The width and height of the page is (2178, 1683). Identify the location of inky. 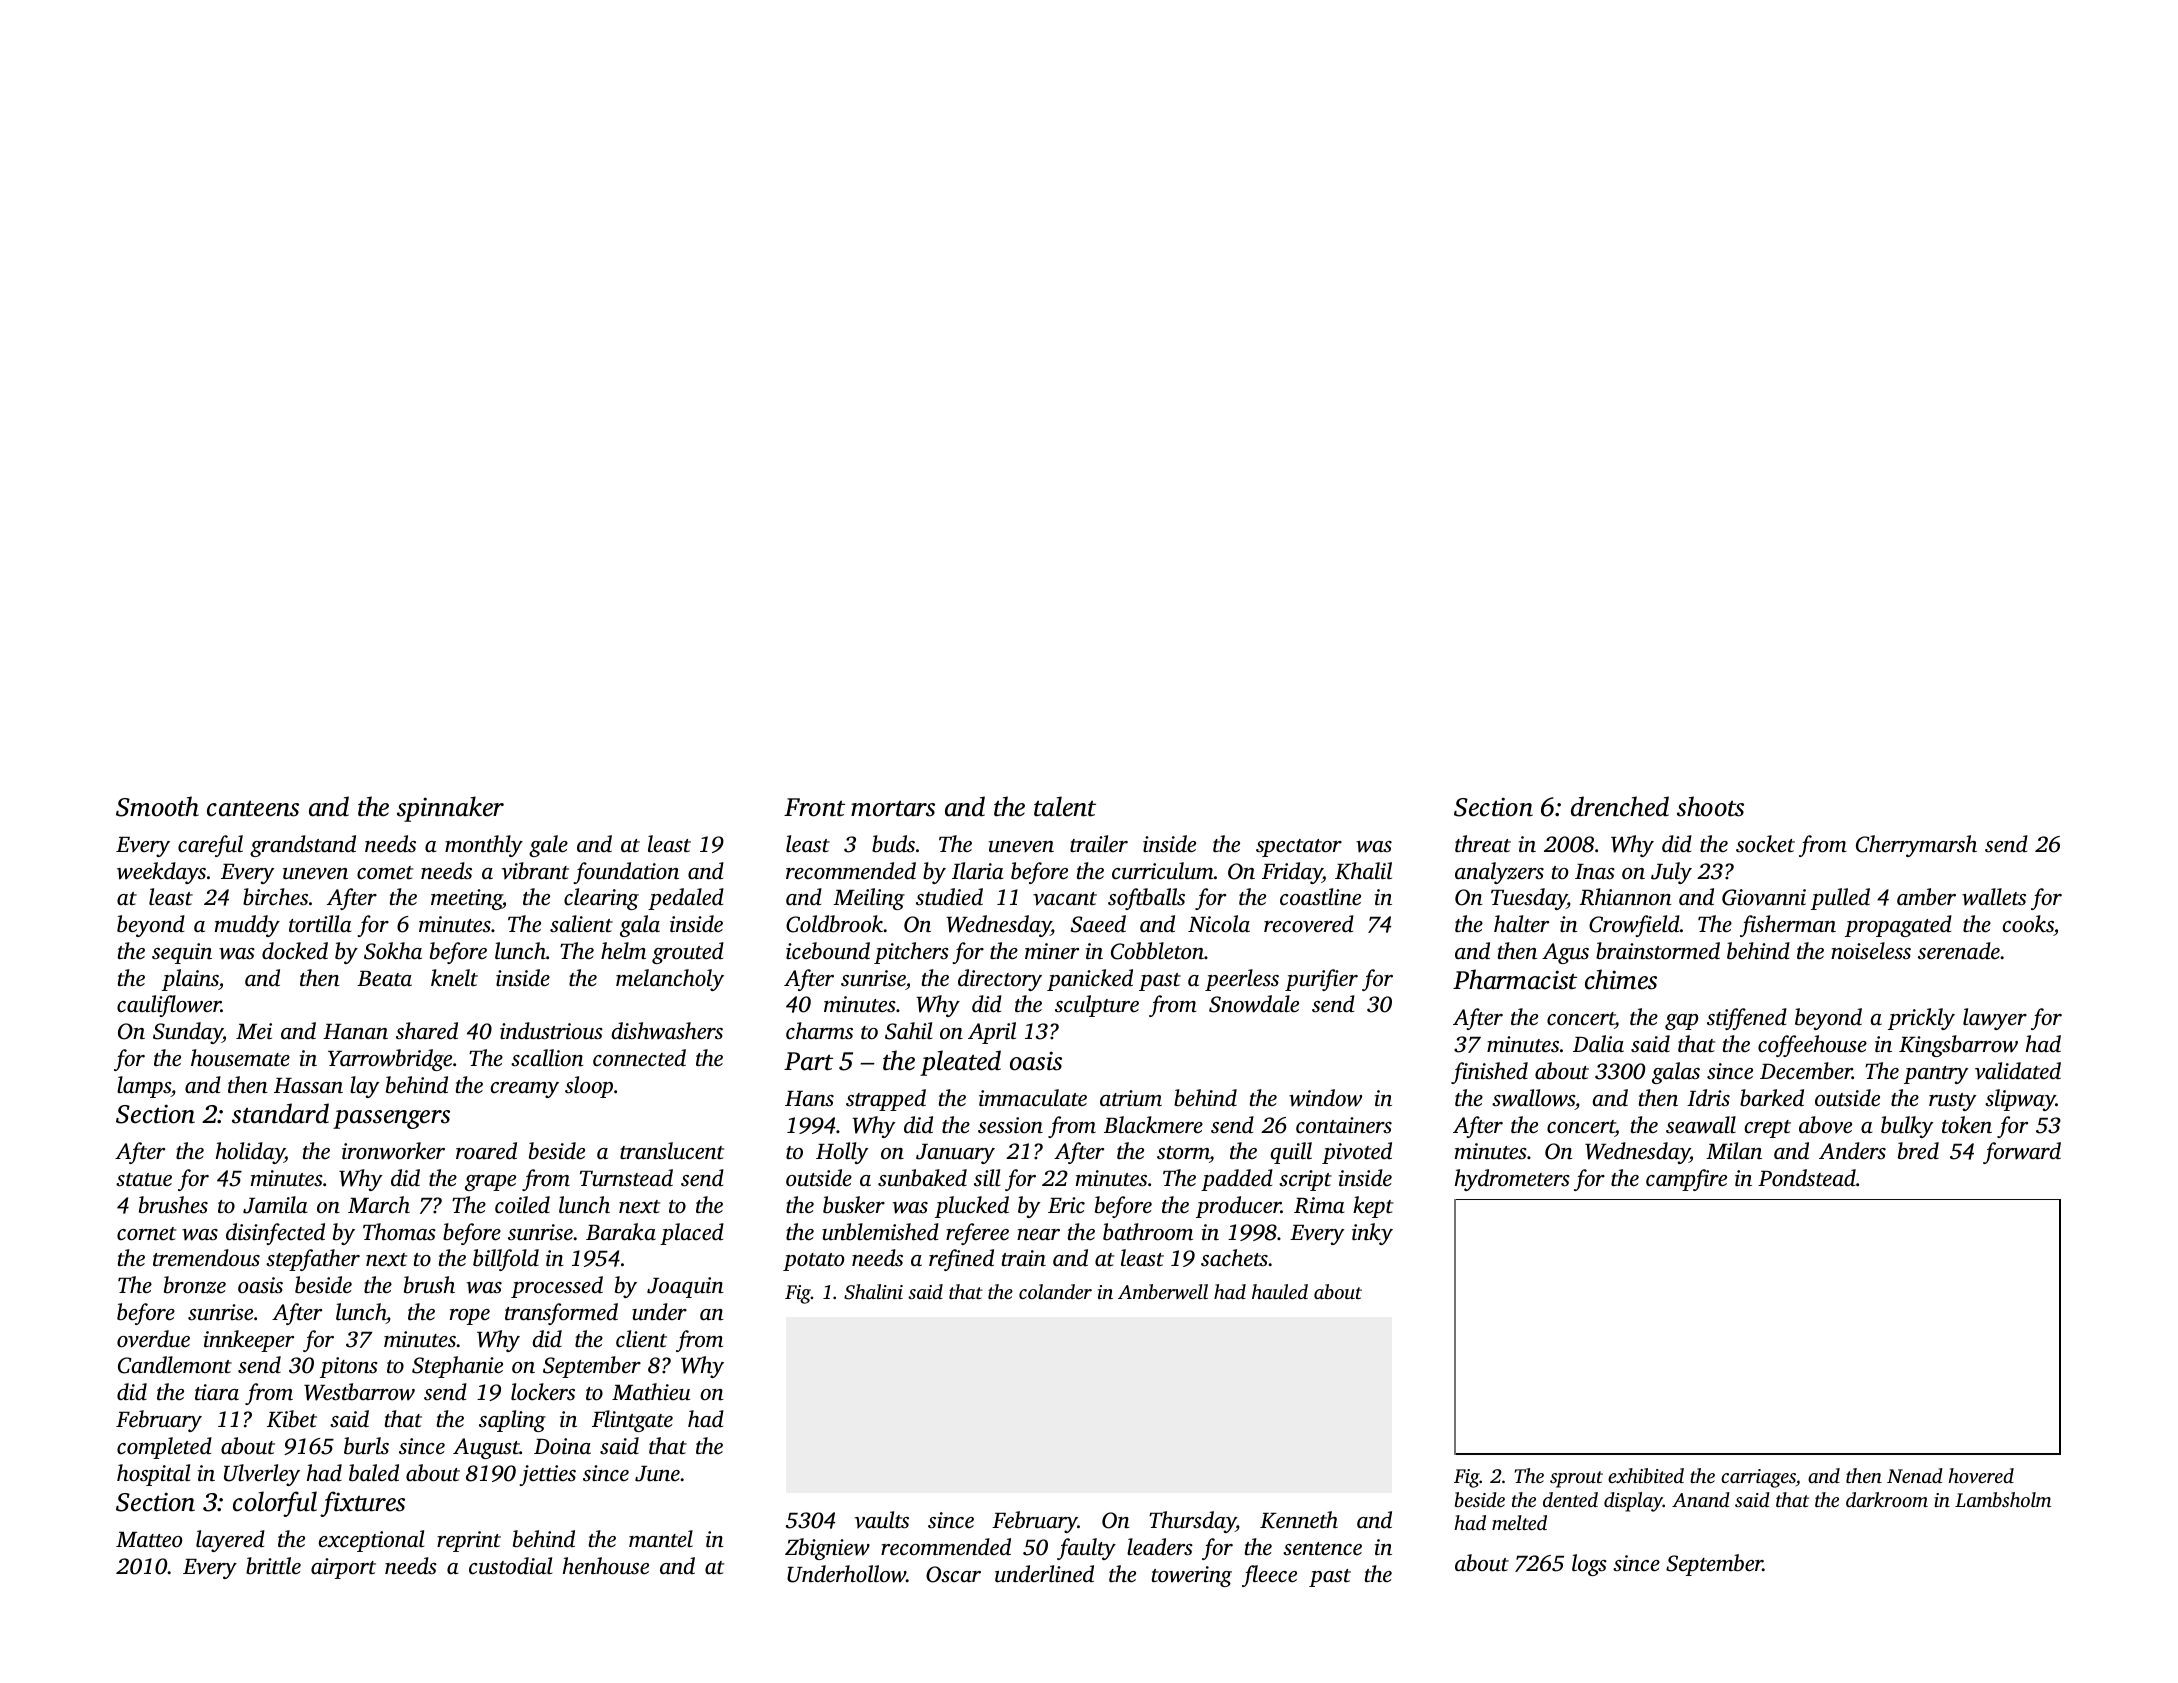
(1372, 1234).
